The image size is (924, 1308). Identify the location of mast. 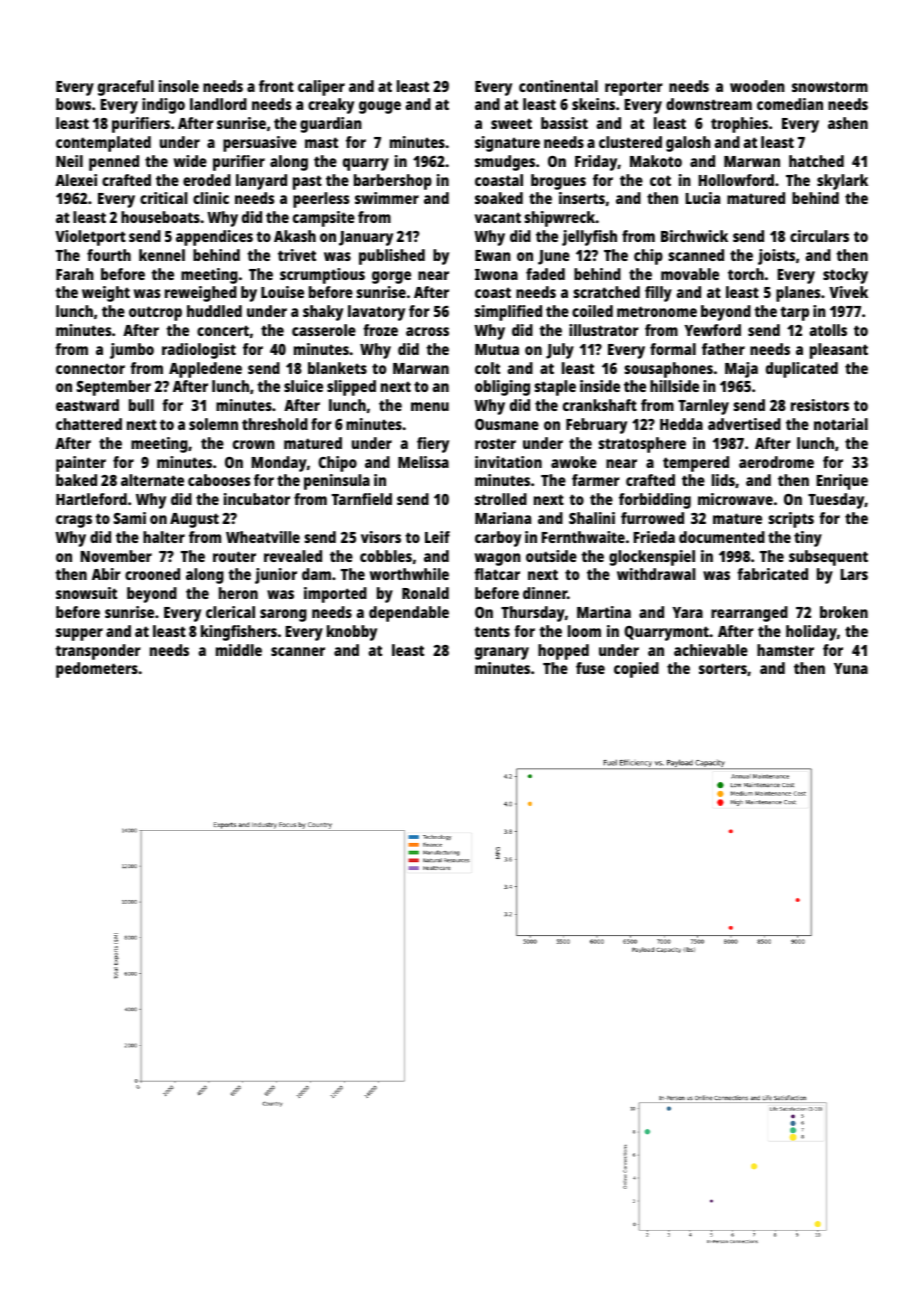
(321, 142).
